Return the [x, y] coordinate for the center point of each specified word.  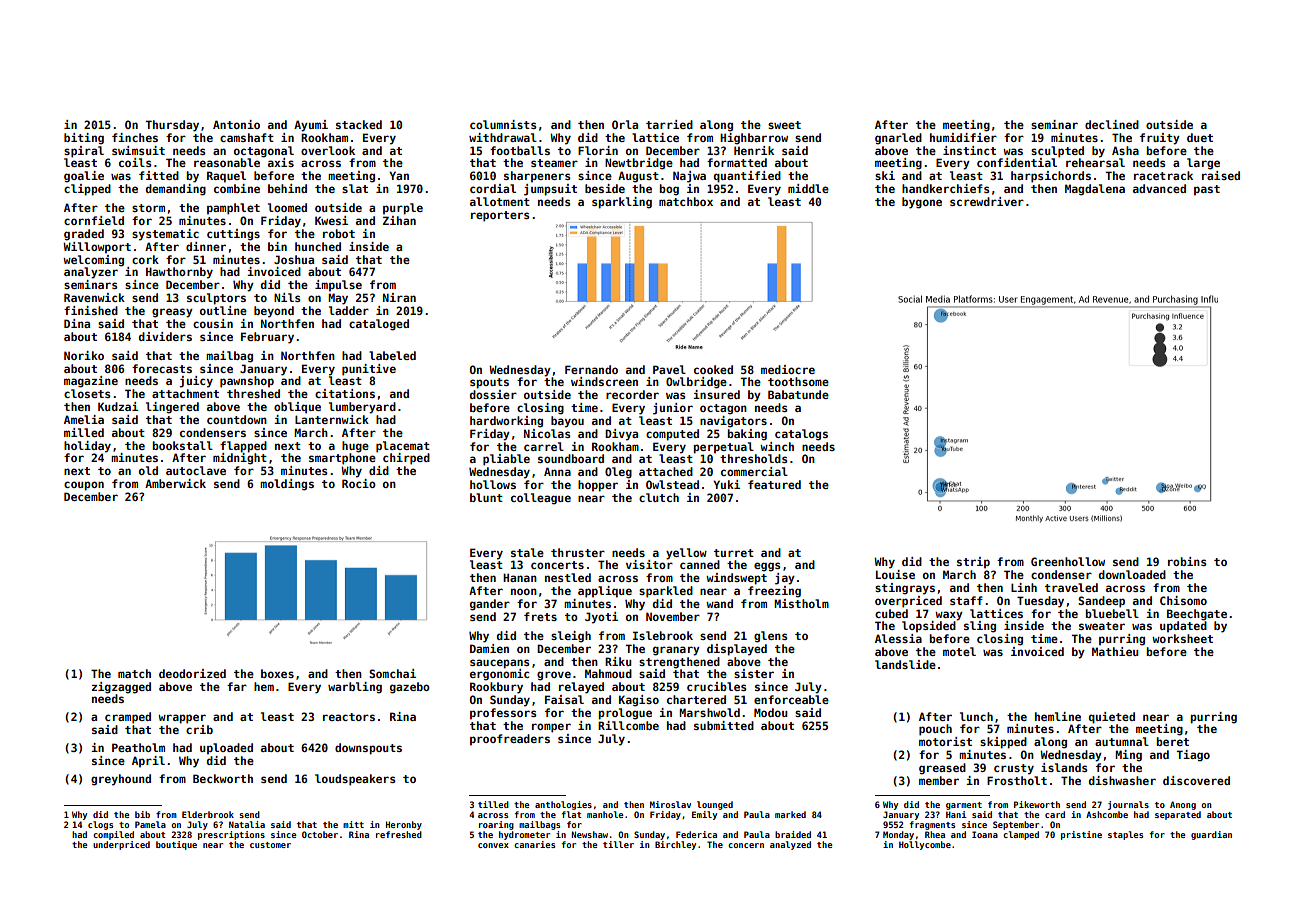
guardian [1211, 835]
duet [1200, 137]
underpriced [121, 845]
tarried [669, 124]
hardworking [506, 422]
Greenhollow [1068, 561]
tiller [618, 844]
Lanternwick [332, 419]
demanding [176, 190]
